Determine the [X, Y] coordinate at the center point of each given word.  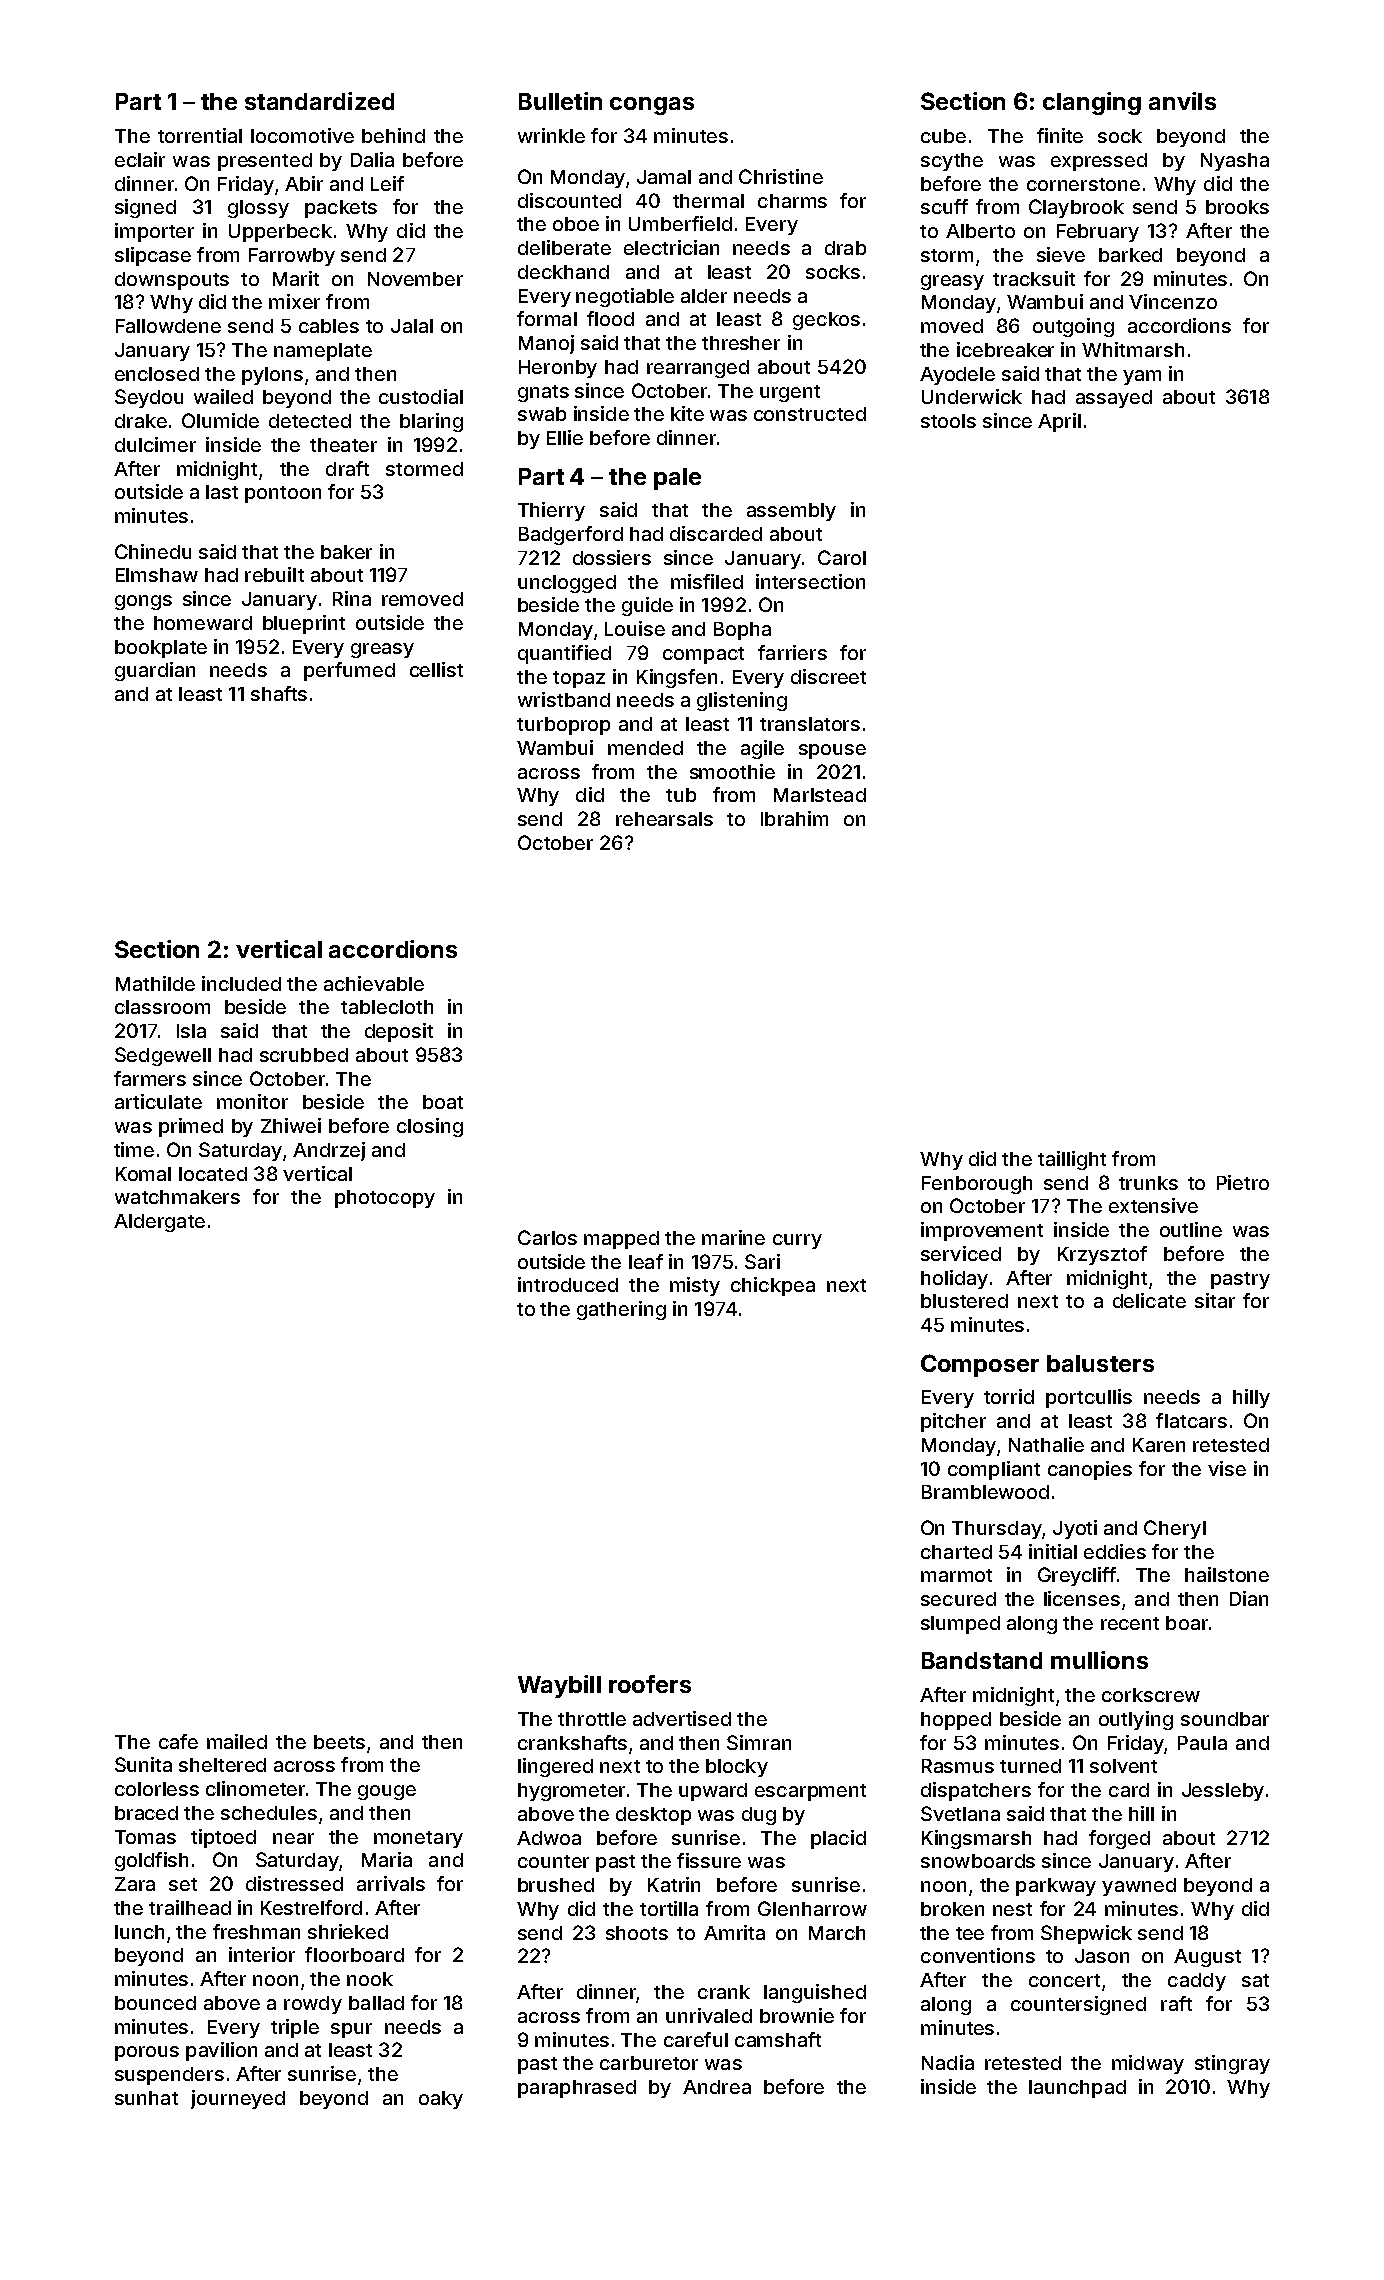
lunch [139, 1932]
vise [1227, 1468]
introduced [568, 1284]
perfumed [349, 671]
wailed [223, 396]
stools [948, 421]
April [1059, 422]
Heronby [558, 369]
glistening [742, 701]
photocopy [385, 1199]
